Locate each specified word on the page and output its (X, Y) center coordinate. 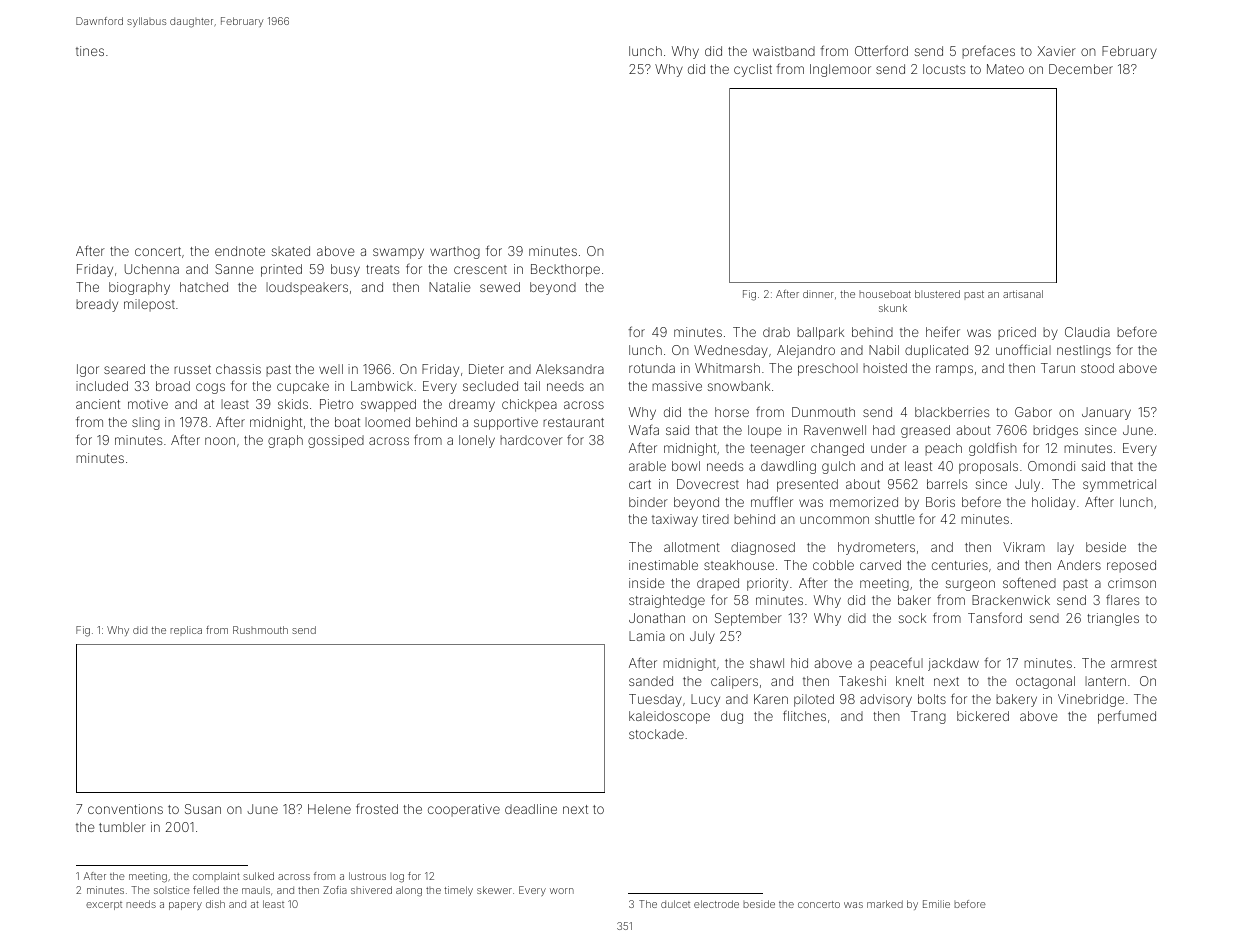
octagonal (1045, 682)
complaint (216, 877)
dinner (818, 294)
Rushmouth (260, 630)
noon (220, 441)
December (1081, 69)
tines (90, 51)
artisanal (1023, 294)
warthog (455, 252)
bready (97, 305)
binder (648, 502)
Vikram (1024, 547)
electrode (716, 904)
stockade (656, 734)
